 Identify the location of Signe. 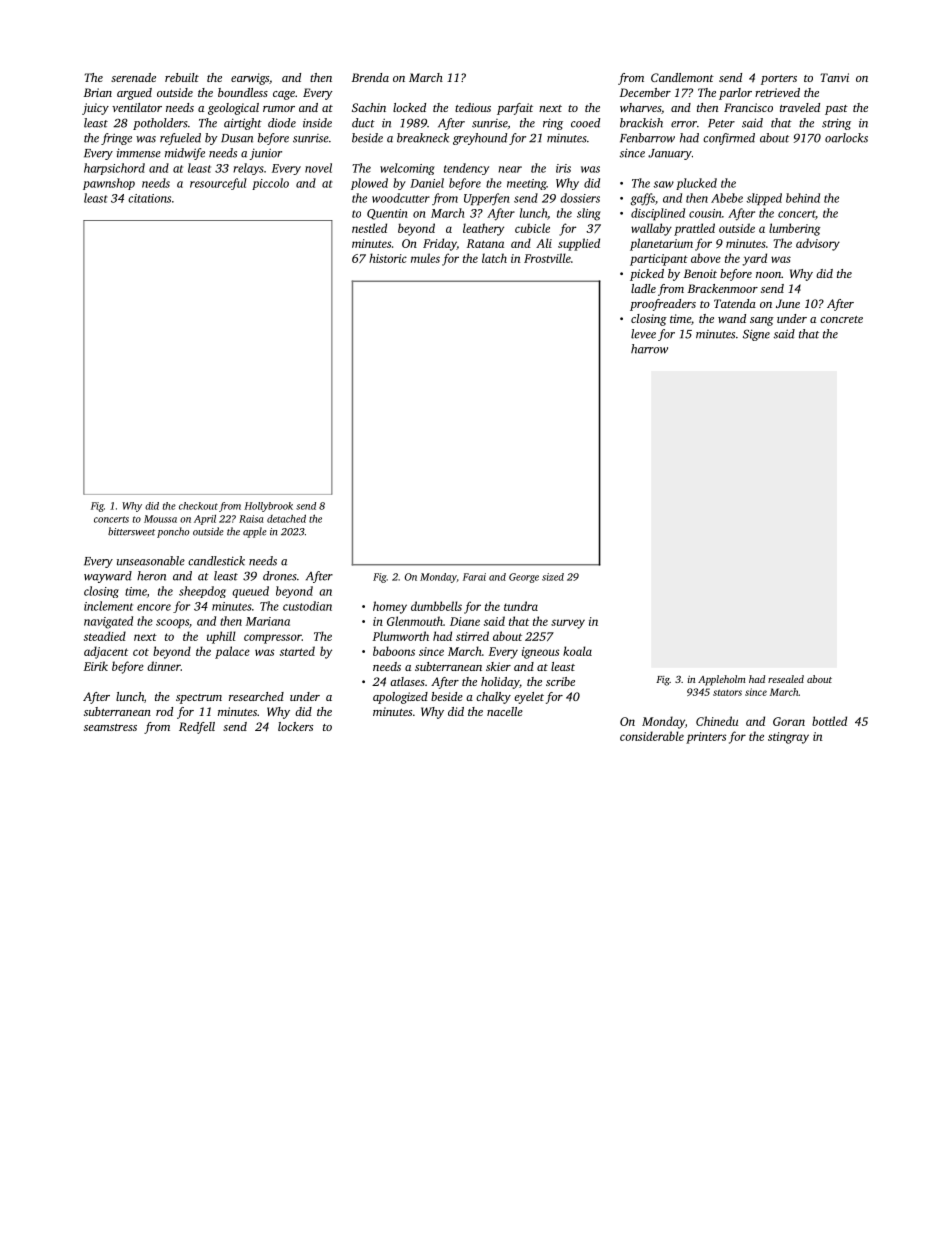
(756, 335).
